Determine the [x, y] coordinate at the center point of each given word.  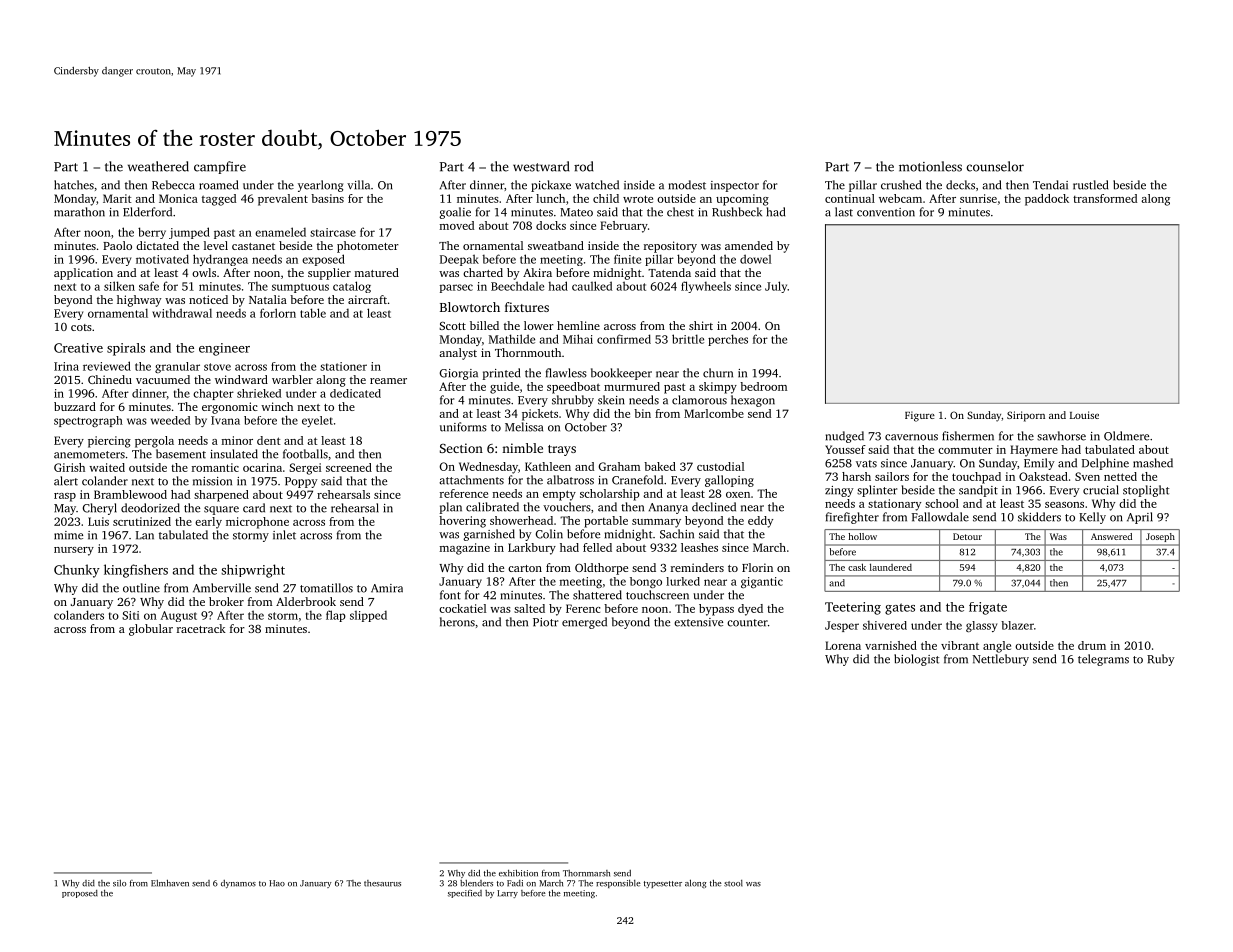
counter [747, 623]
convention [886, 212]
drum [1092, 645]
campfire [220, 167]
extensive [698, 622]
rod [583, 166]
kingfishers [136, 571]
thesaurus [382, 883]
